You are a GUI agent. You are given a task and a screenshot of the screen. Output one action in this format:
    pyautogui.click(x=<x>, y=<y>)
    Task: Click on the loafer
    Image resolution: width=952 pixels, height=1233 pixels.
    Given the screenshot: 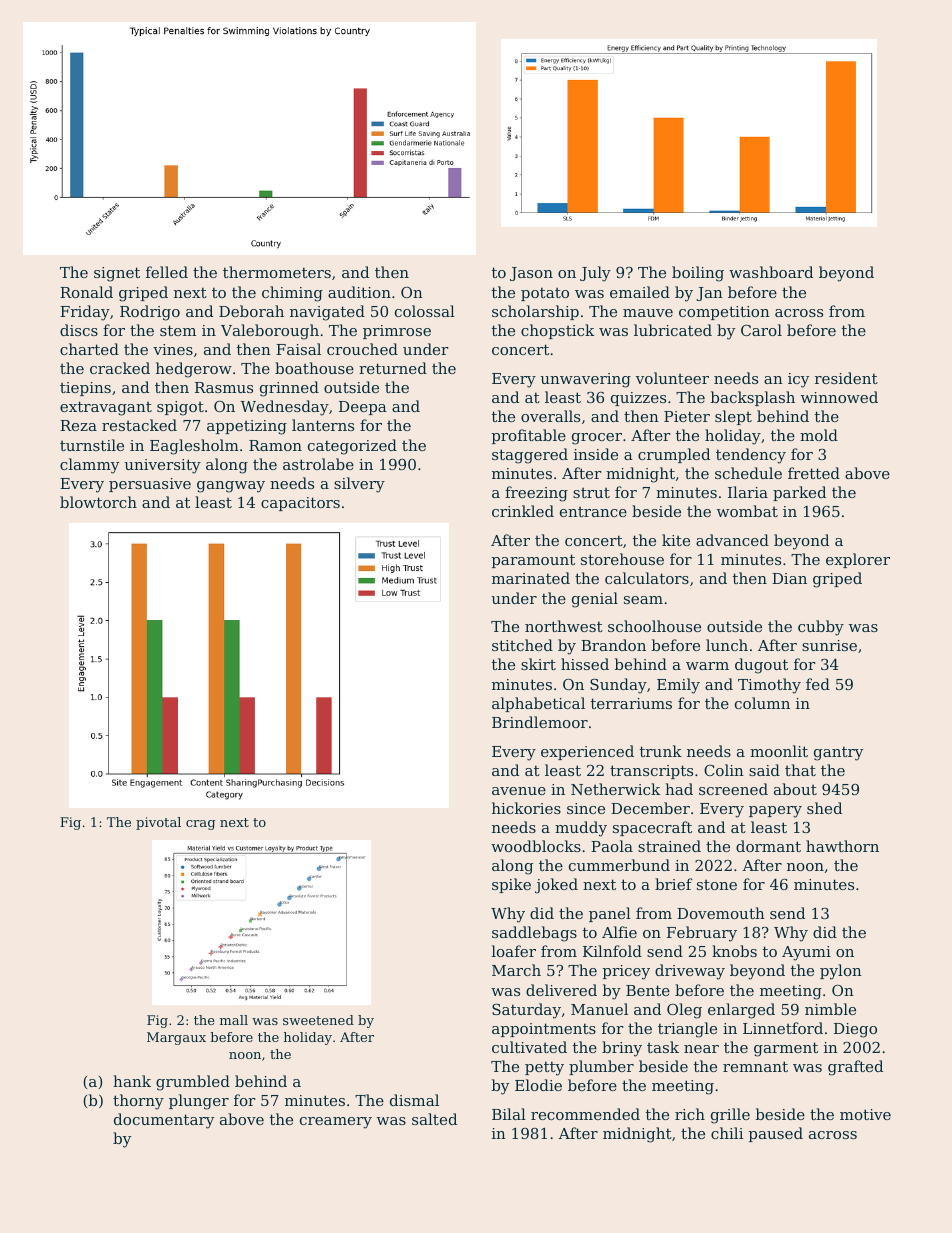 What is the action you would take?
    pyautogui.click(x=513, y=951)
